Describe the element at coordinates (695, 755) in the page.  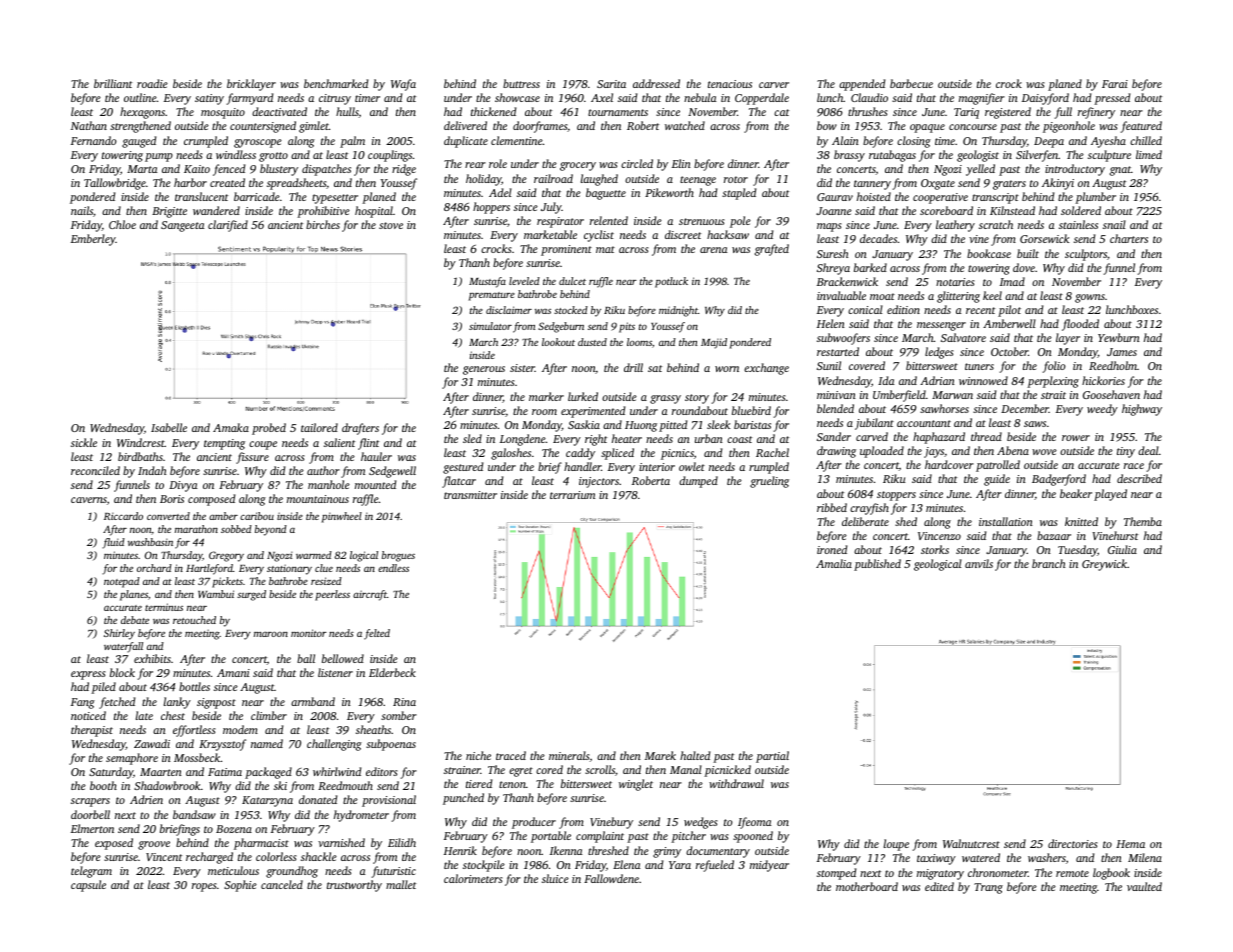
I see `halted` at that location.
